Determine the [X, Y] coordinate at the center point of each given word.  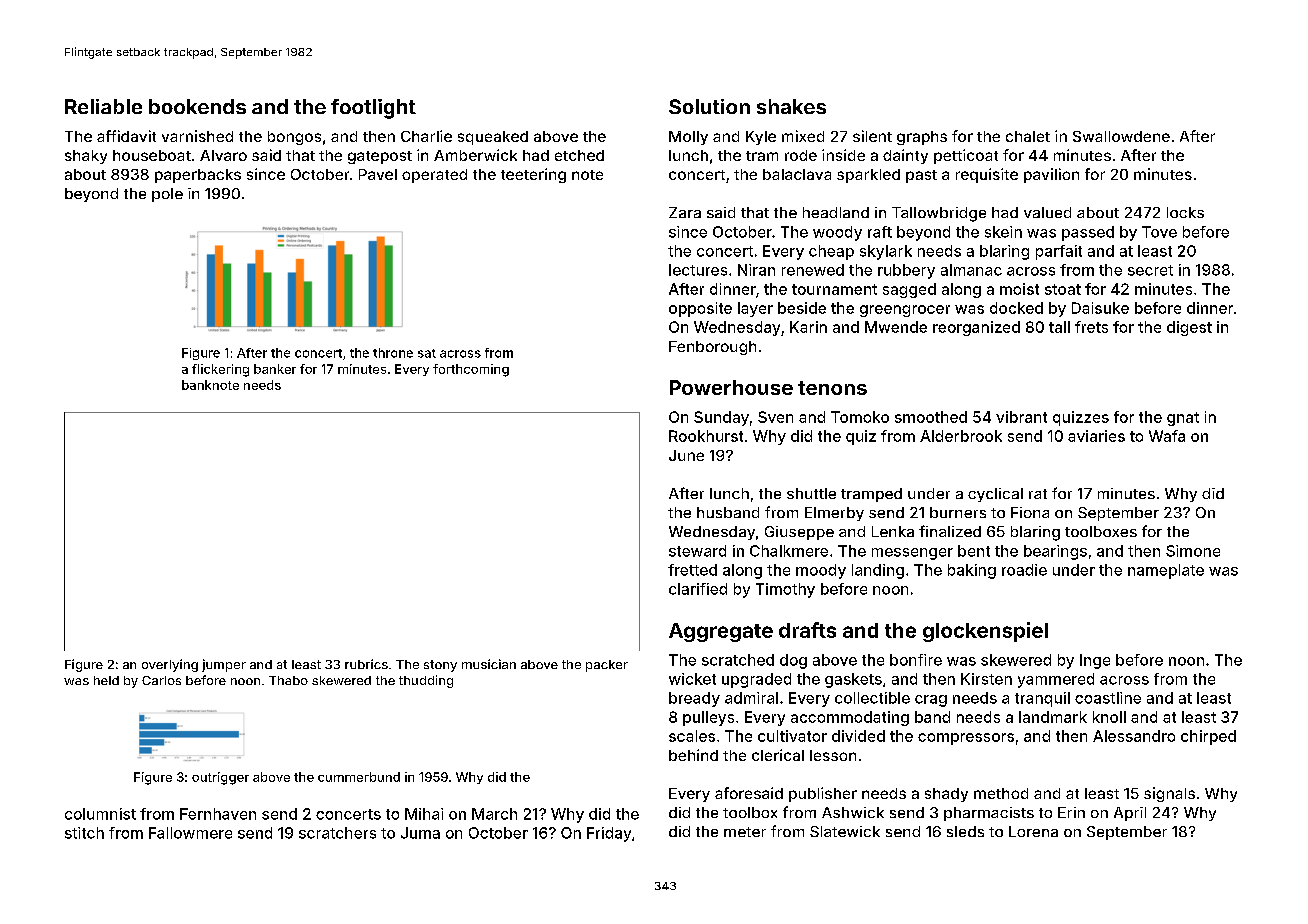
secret [1150, 270]
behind [693, 755]
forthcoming [471, 370]
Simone [1193, 551]
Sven [775, 417]
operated [434, 176]
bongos [294, 138]
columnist [100, 814]
